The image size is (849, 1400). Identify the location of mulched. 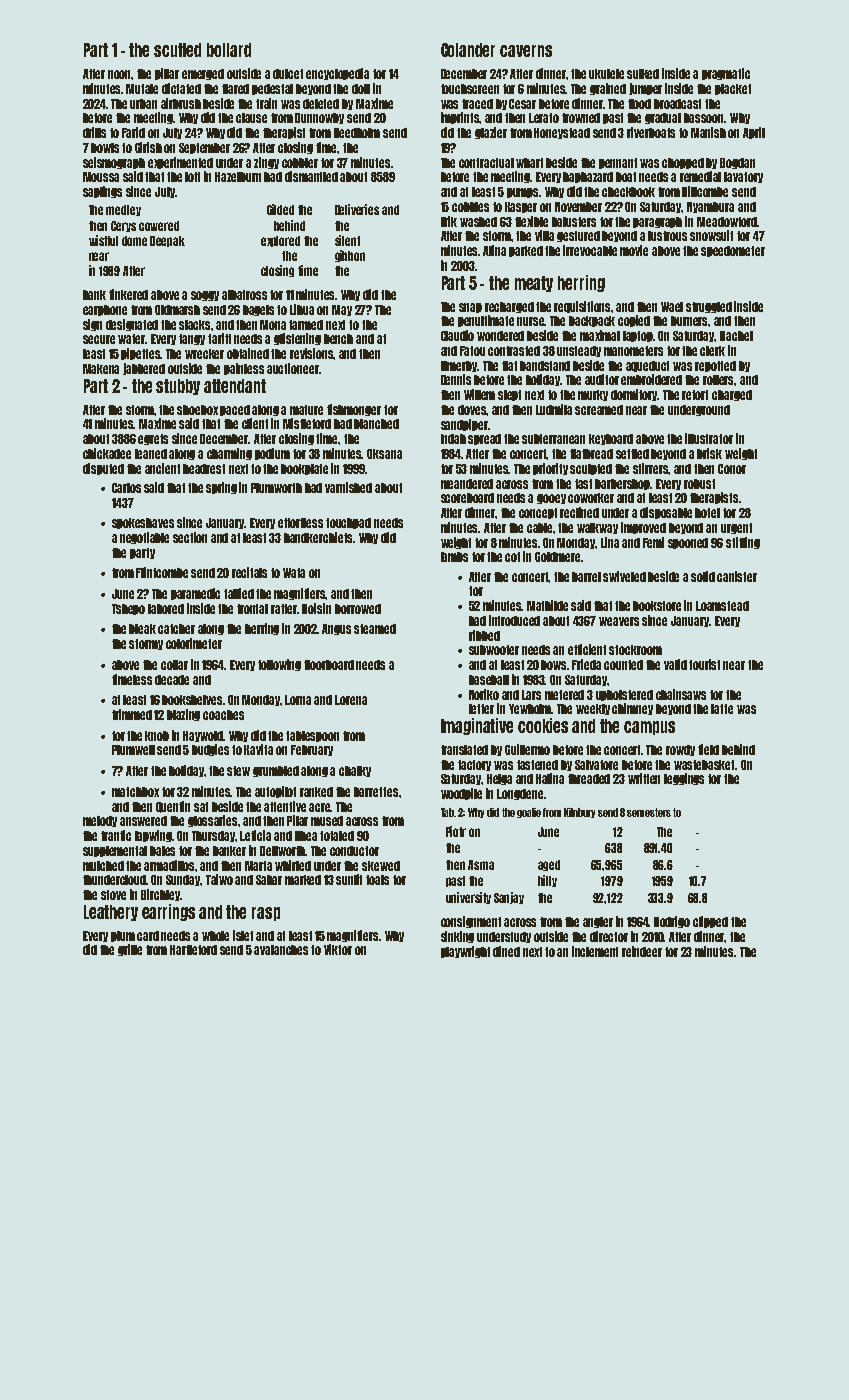
(103, 866).
